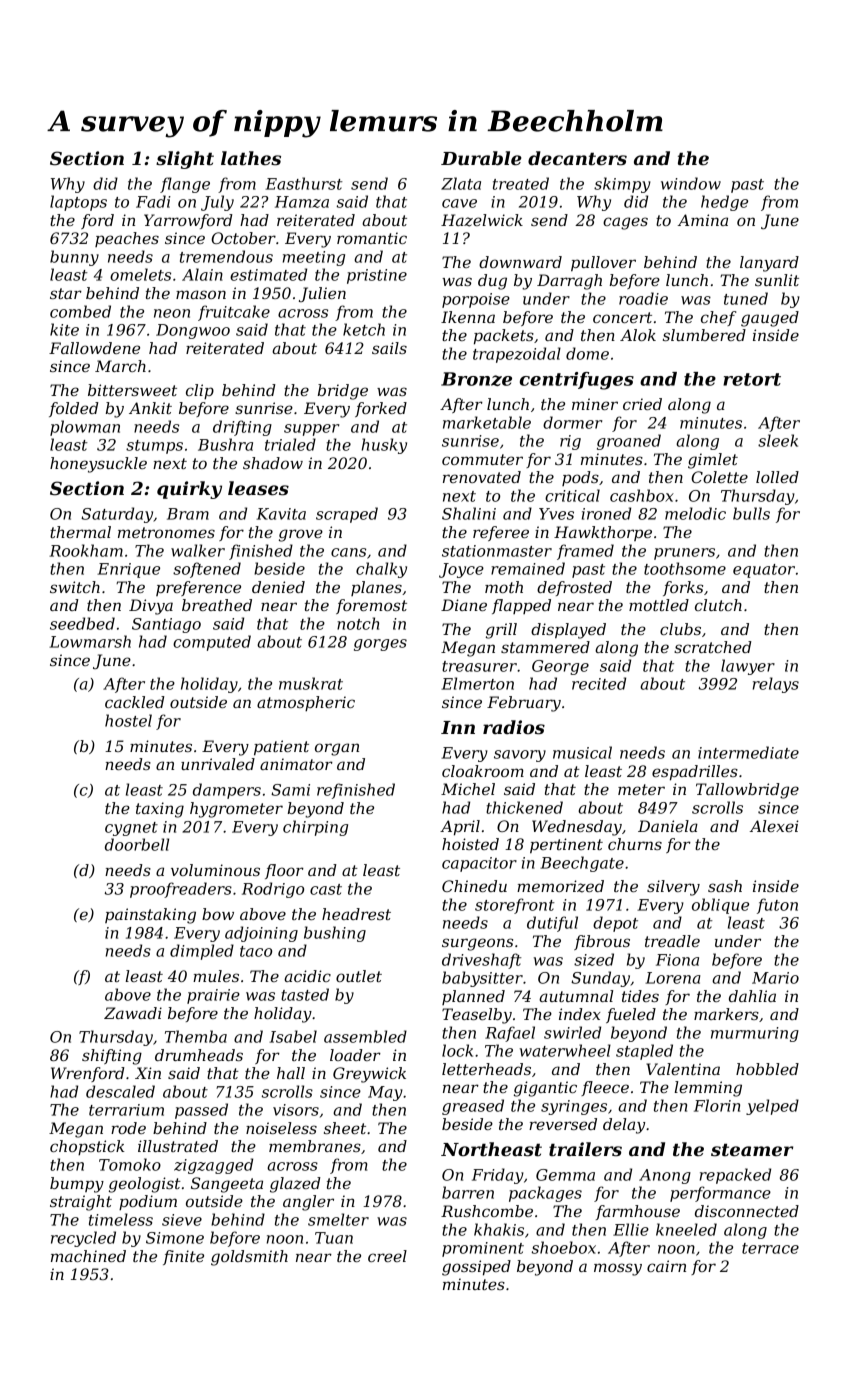  What do you see at coordinates (185, 160) in the page?
I see `slight` at bounding box center [185, 160].
